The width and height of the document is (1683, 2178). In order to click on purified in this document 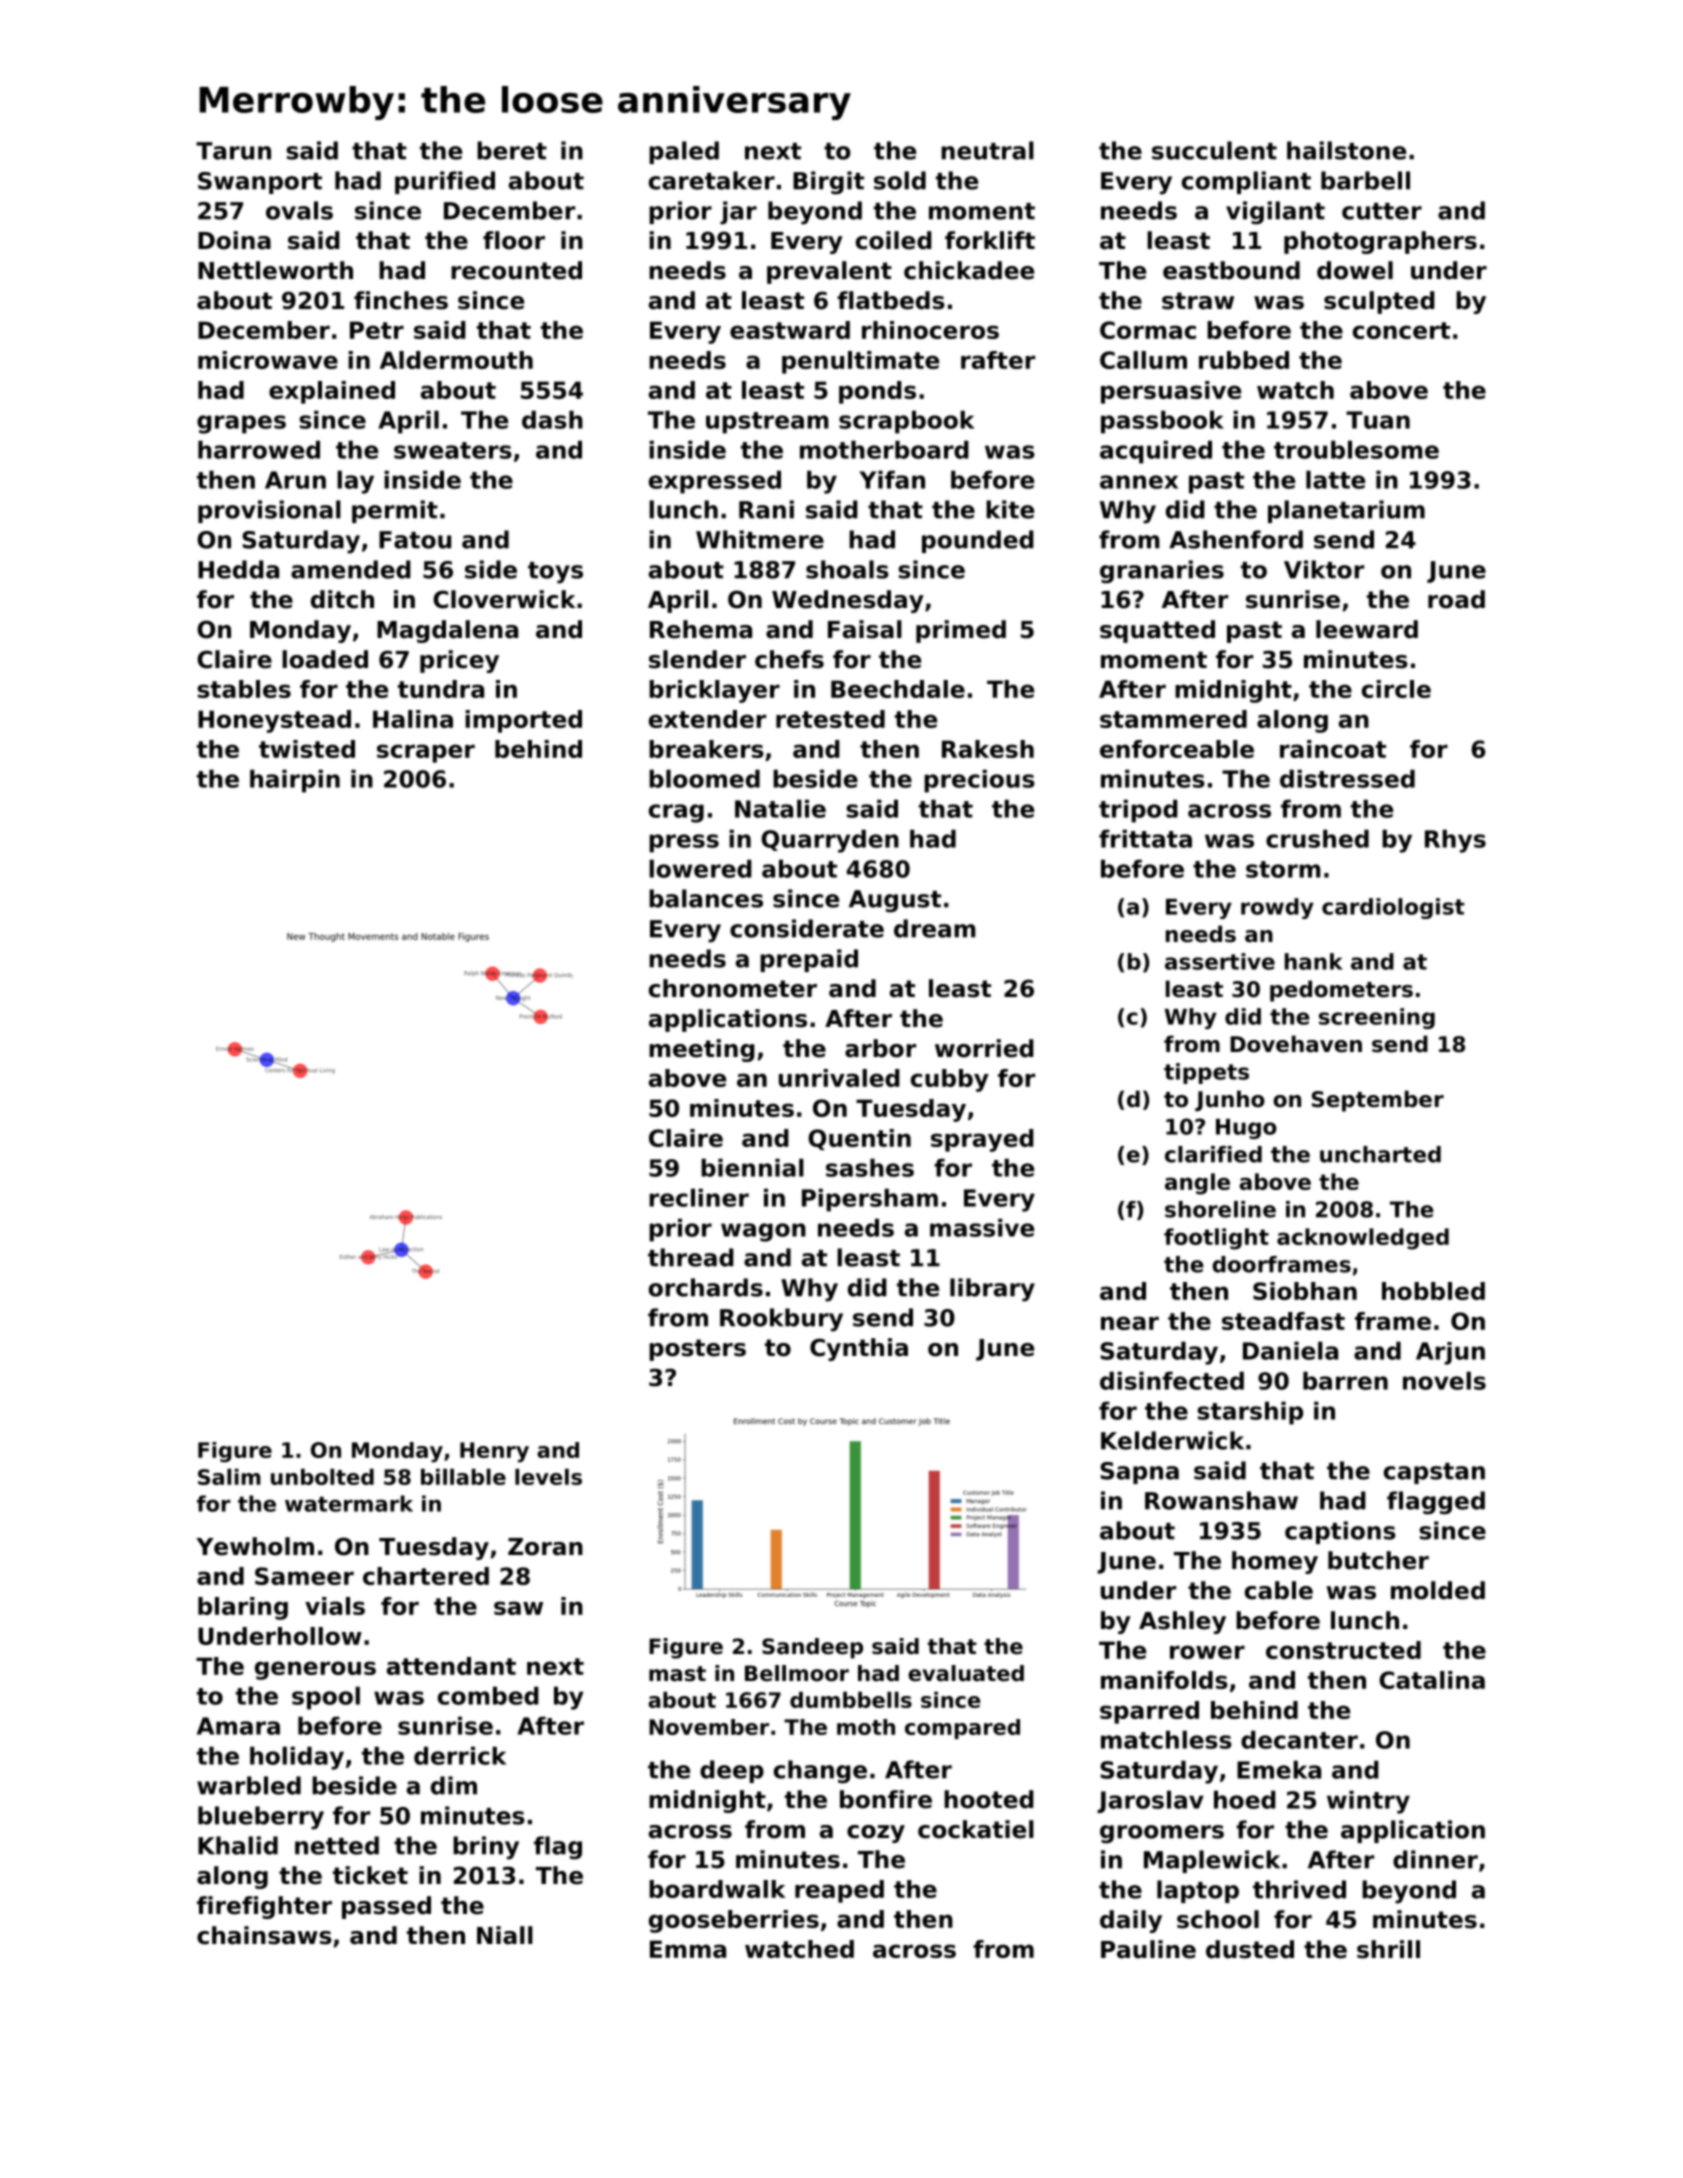, I will do `click(445, 182)`.
